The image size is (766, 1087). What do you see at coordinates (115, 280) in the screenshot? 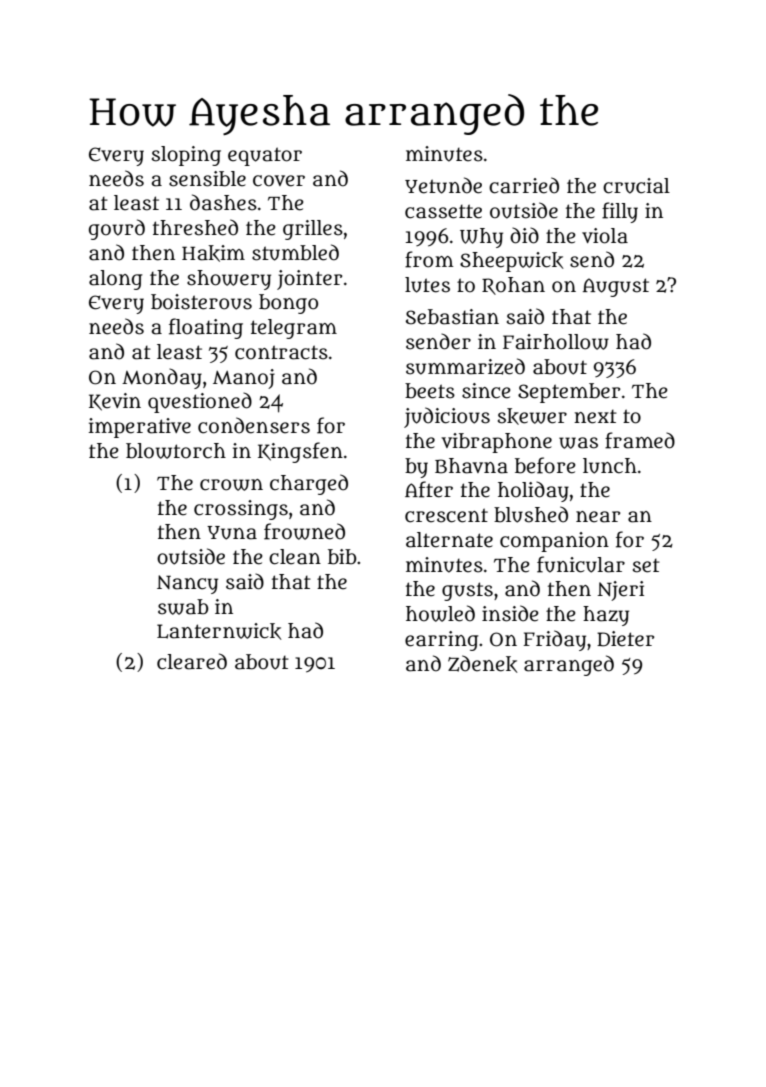
I see `along` at bounding box center [115, 280].
